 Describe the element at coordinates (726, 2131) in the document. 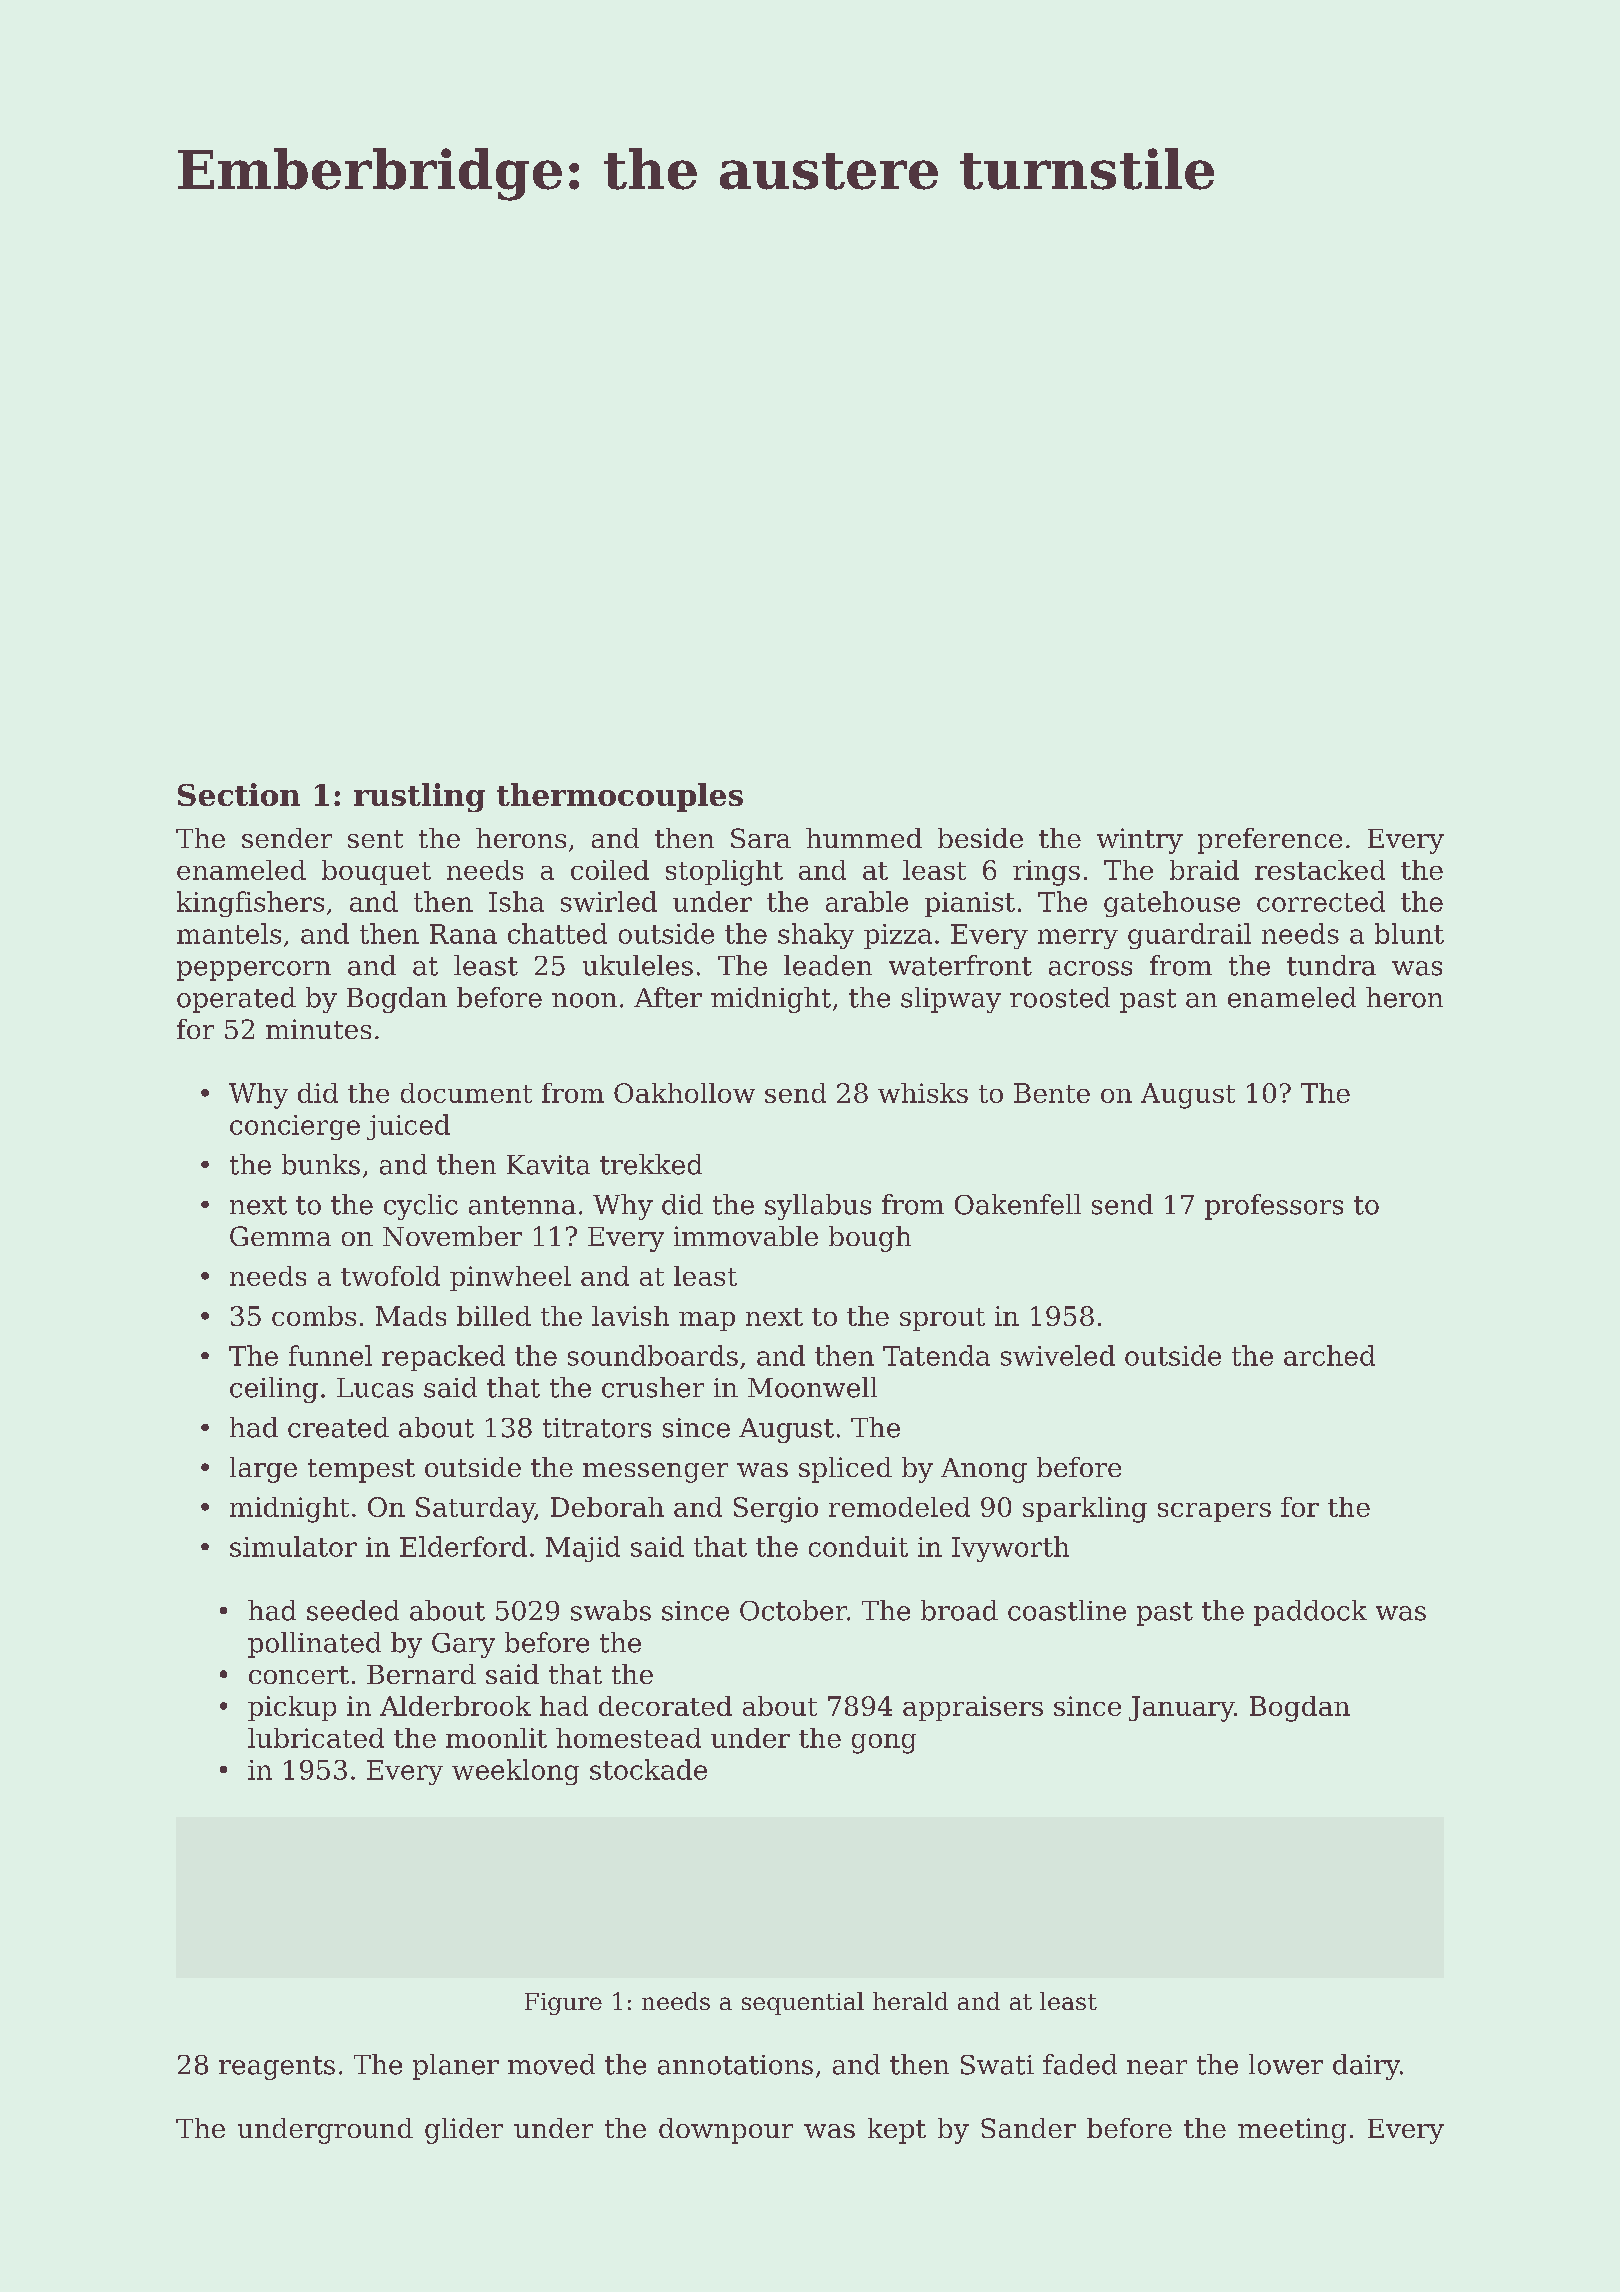

I see `downpour` at that location.
